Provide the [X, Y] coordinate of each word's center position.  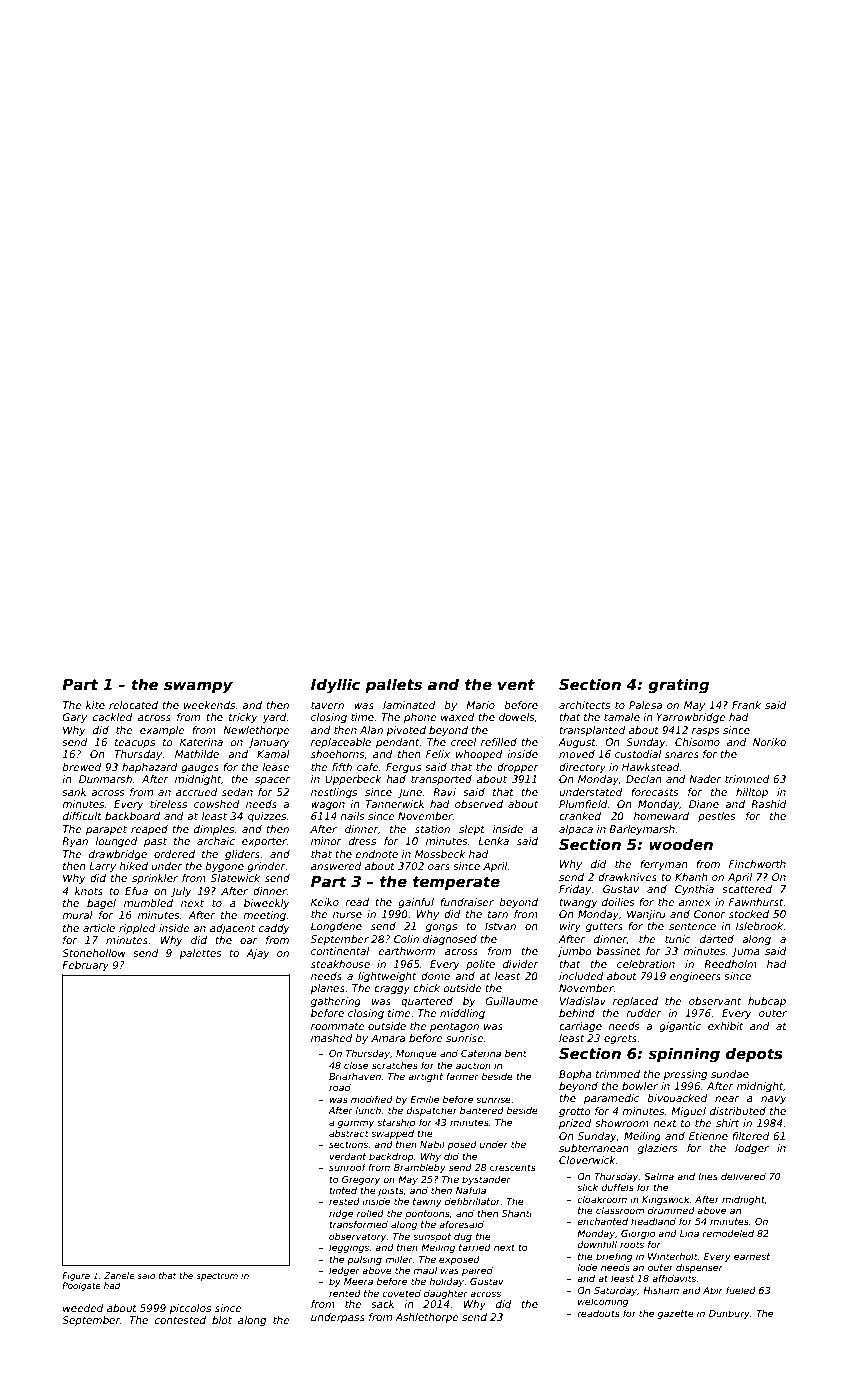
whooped [479, 755]
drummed [671, 1210]
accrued [197, 792]
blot [222, 1320]
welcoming [603, 1302]
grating [678, 686]
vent [516, 684]
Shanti [517, 1213]
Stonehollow [94, 953]
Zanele [119, 1275]
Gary [74, 718]
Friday [575, 890]
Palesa [645, 705]
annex [695, 903]
